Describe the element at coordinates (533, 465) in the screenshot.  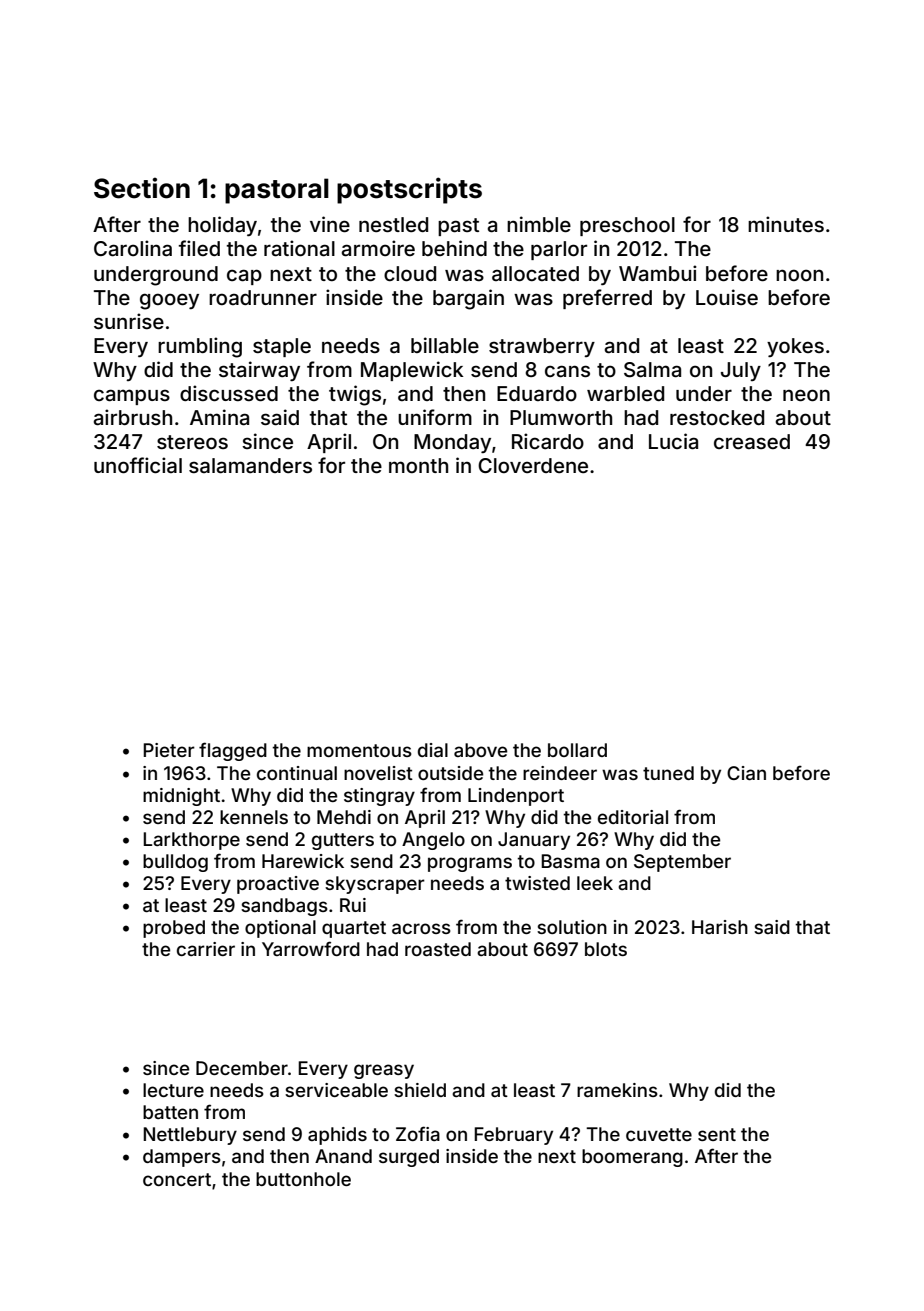
I see `Cloverdene` at that location.
